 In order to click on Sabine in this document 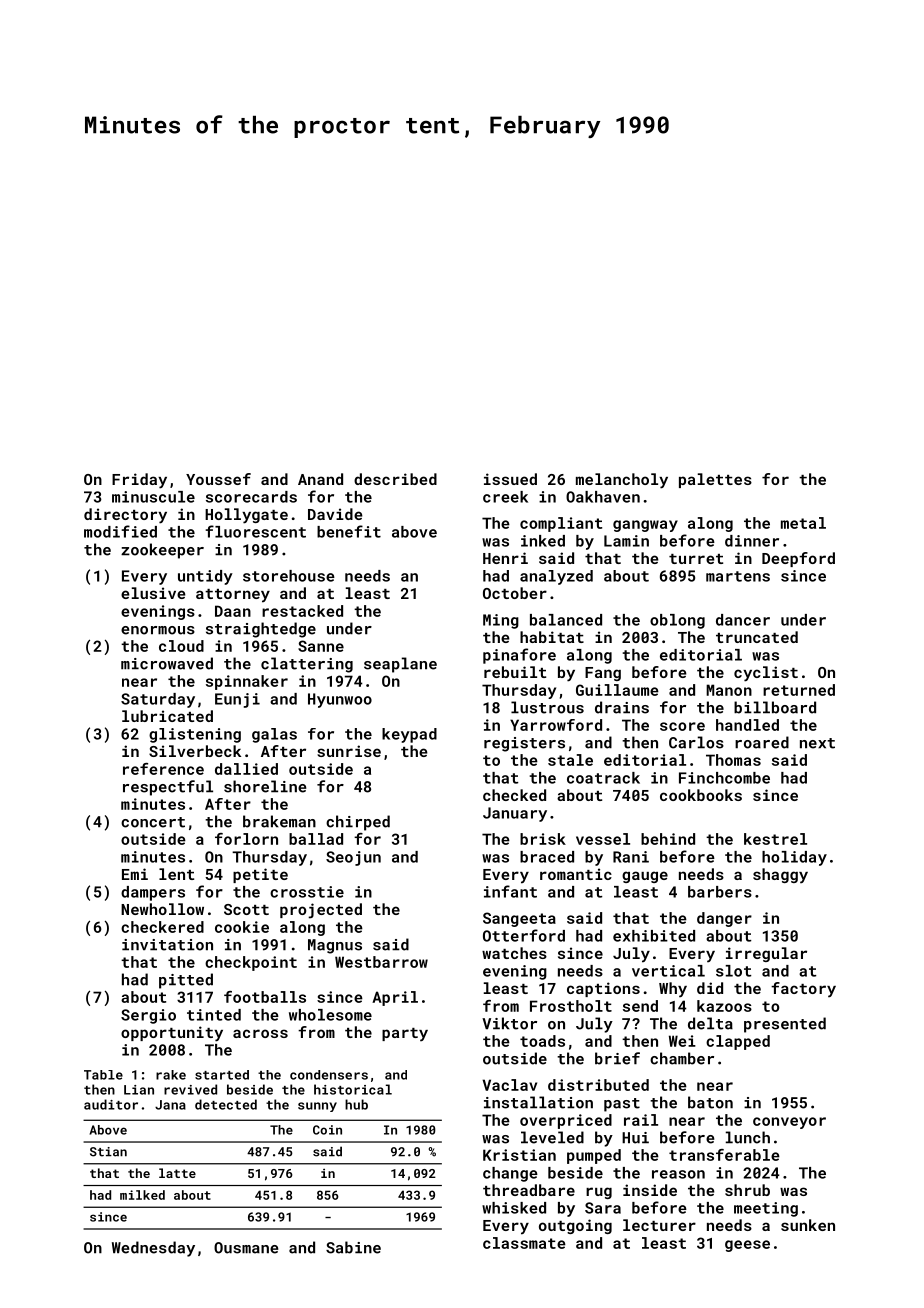, I will do `click(353, 1247)`.
